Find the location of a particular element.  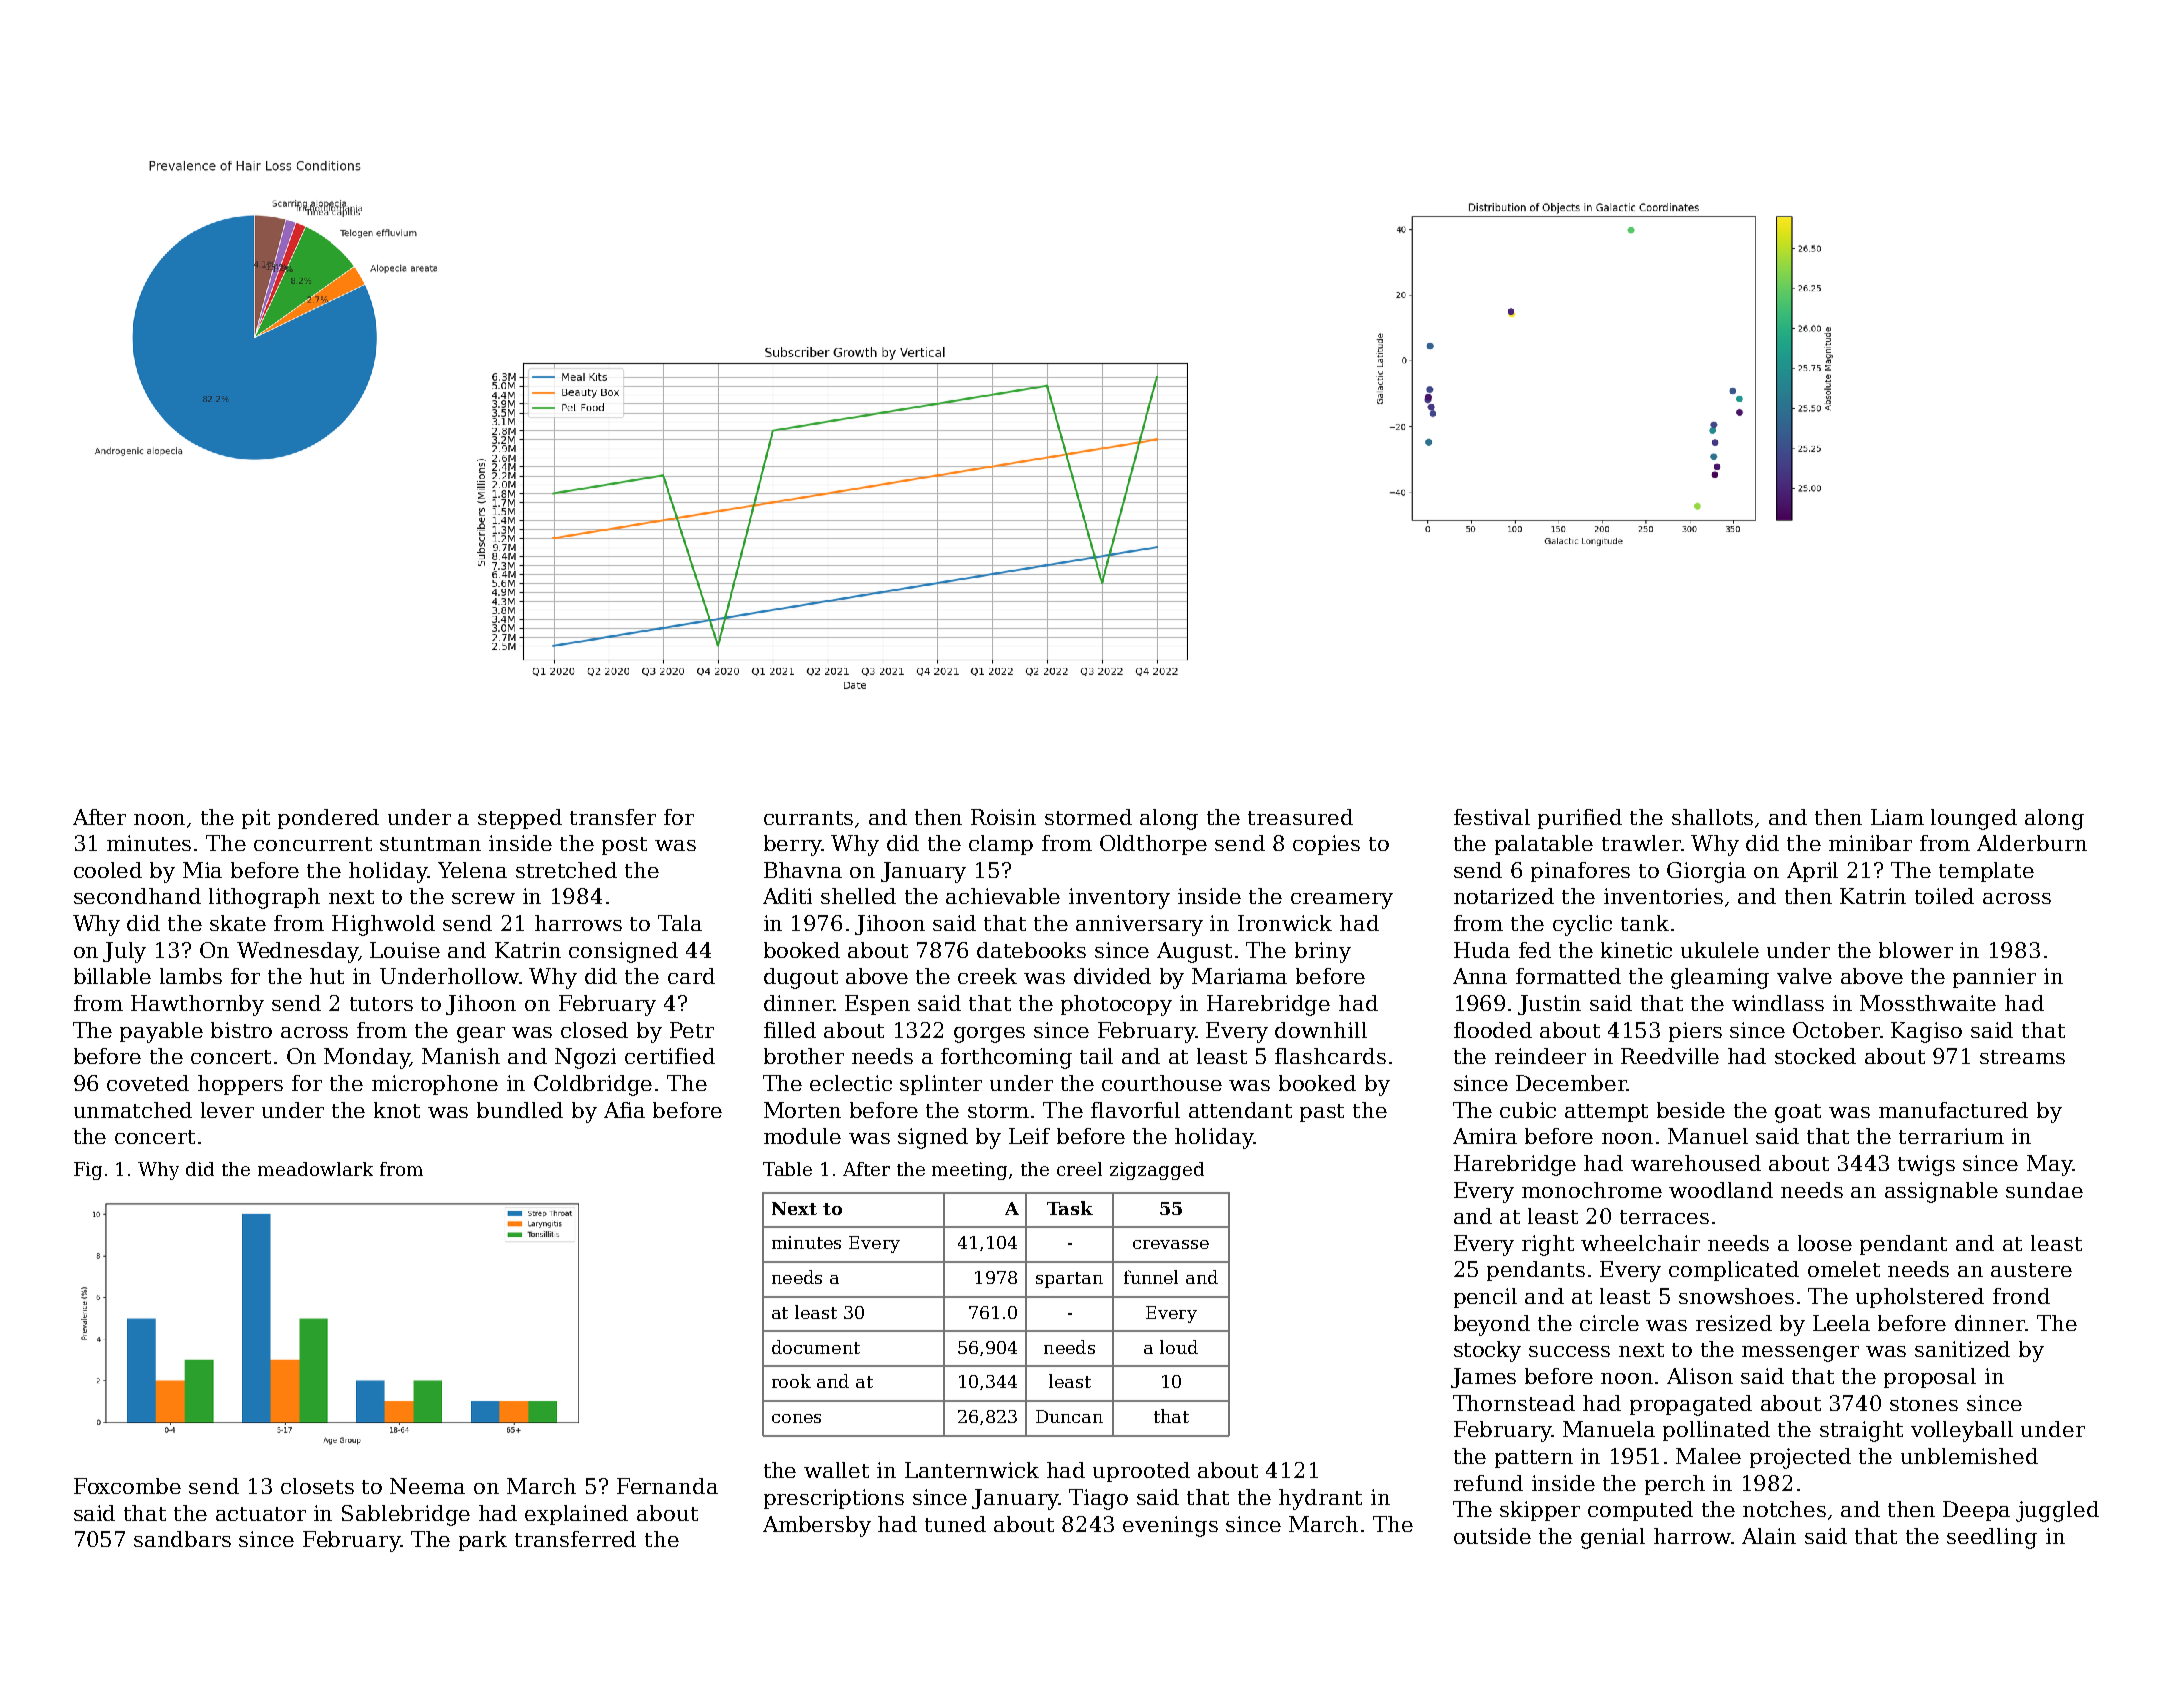

minibar is located at coordinates (1870, 843).
